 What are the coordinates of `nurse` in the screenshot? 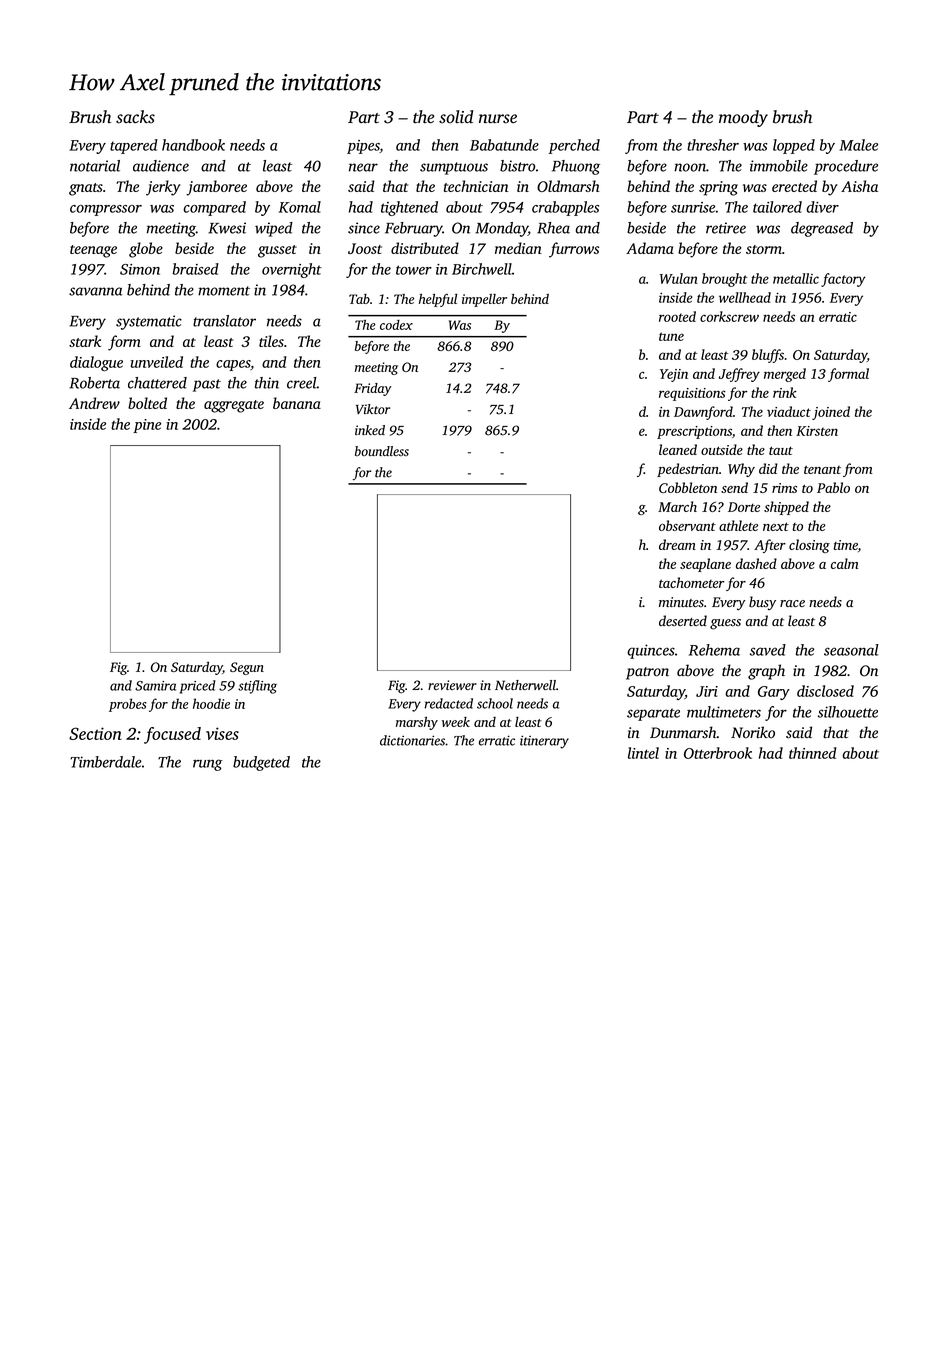 It's located at (498, 119).
